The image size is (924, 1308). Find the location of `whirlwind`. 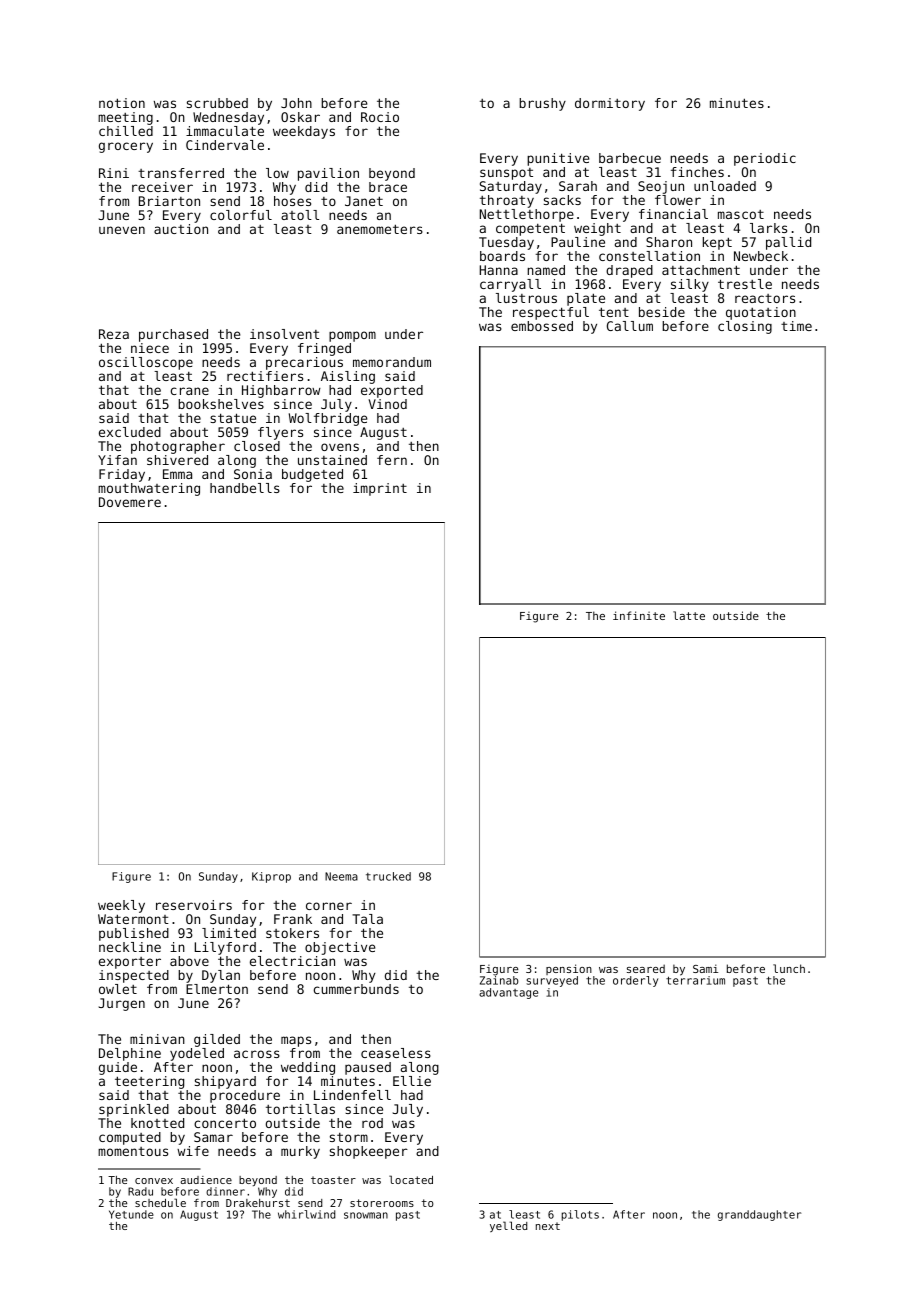

whirlwind is located at coordinates (307, 1214).
